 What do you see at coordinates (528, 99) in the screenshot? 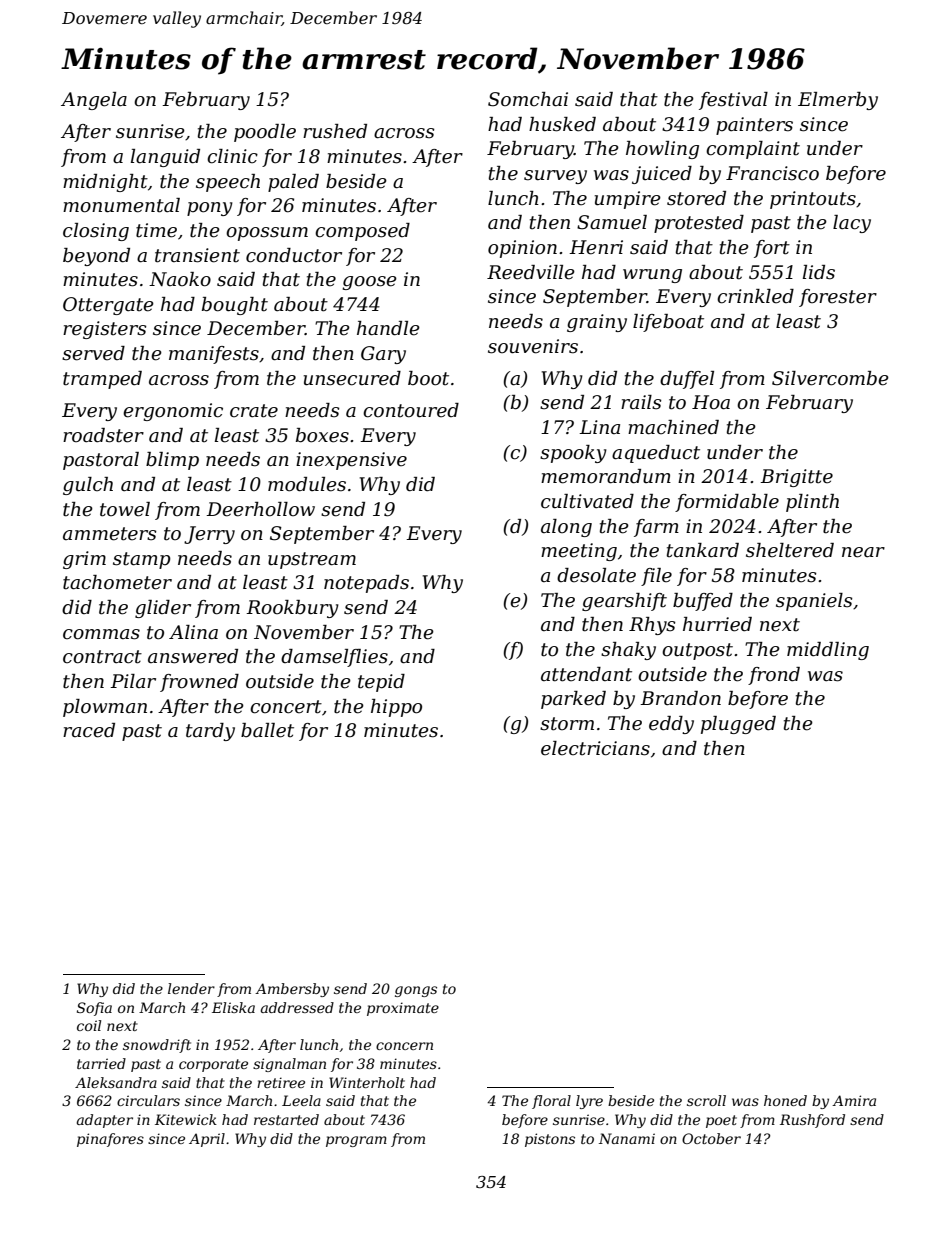
I see `Somchai` at bounding box center [528, 99].
